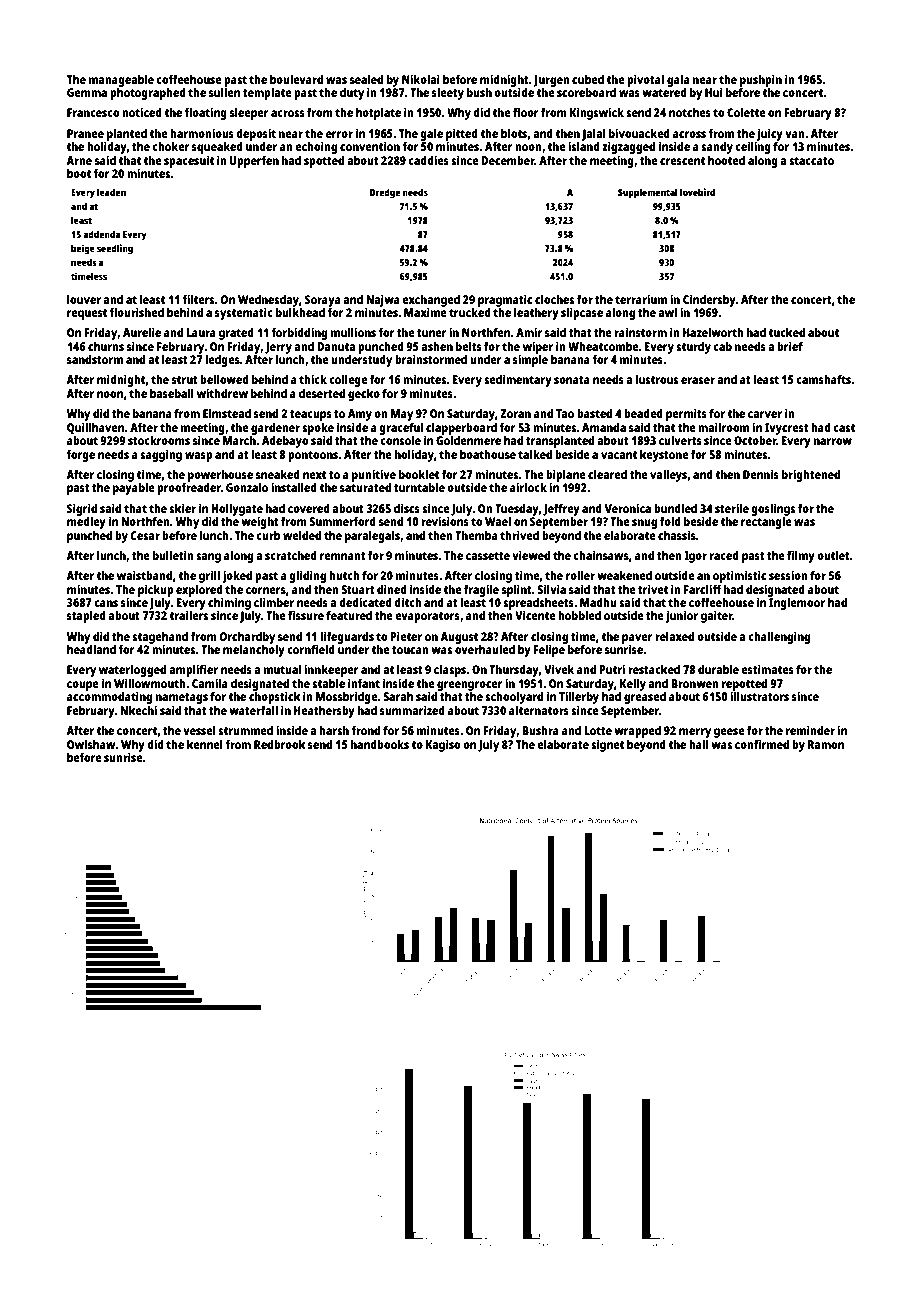 The height and width of the document is (1308, 924). Describe the element at coordinates (82, 509) in the document. I see `Sigrid` at that location.
